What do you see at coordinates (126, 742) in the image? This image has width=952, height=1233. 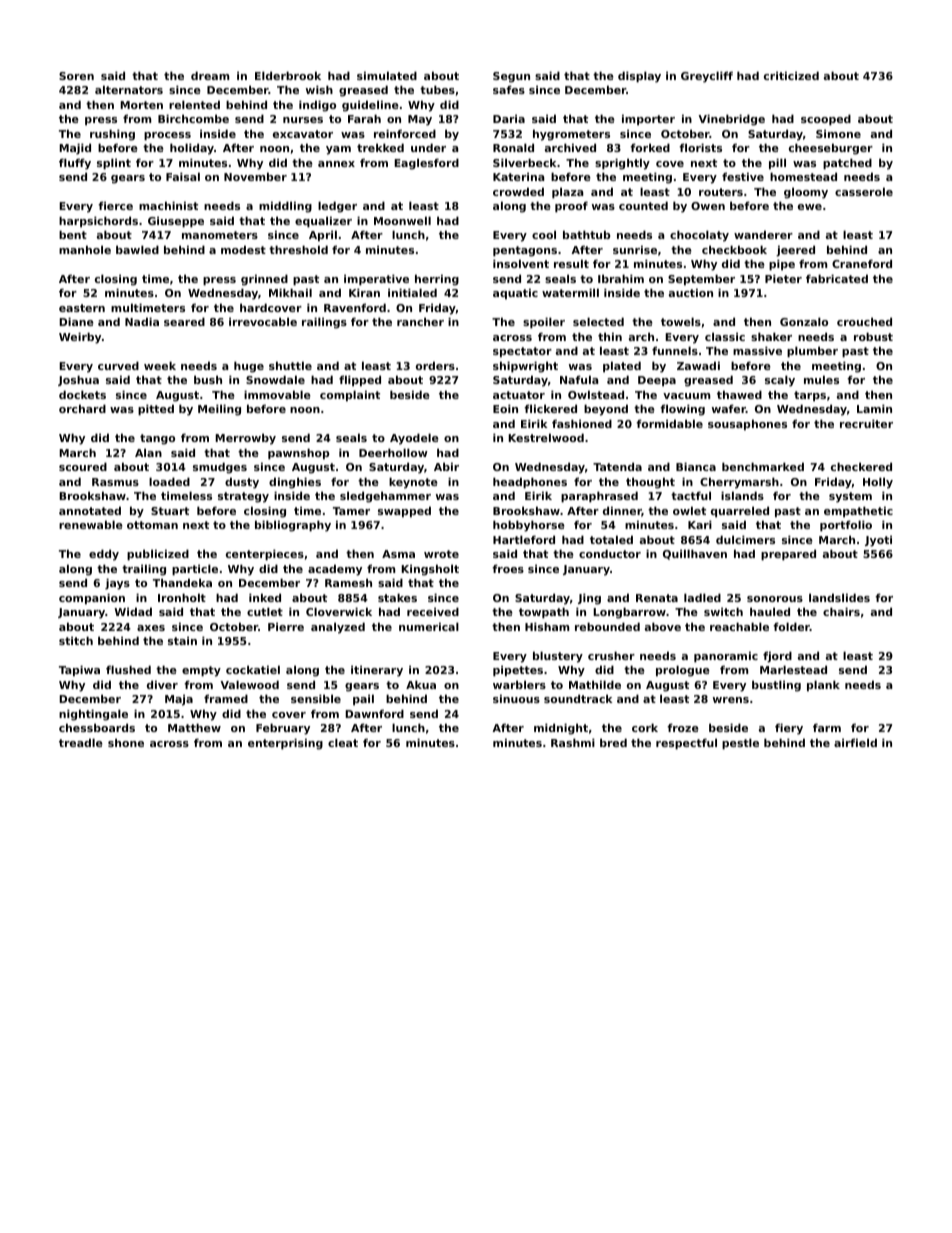 I see `shone` at bounding box center [126, 742].
